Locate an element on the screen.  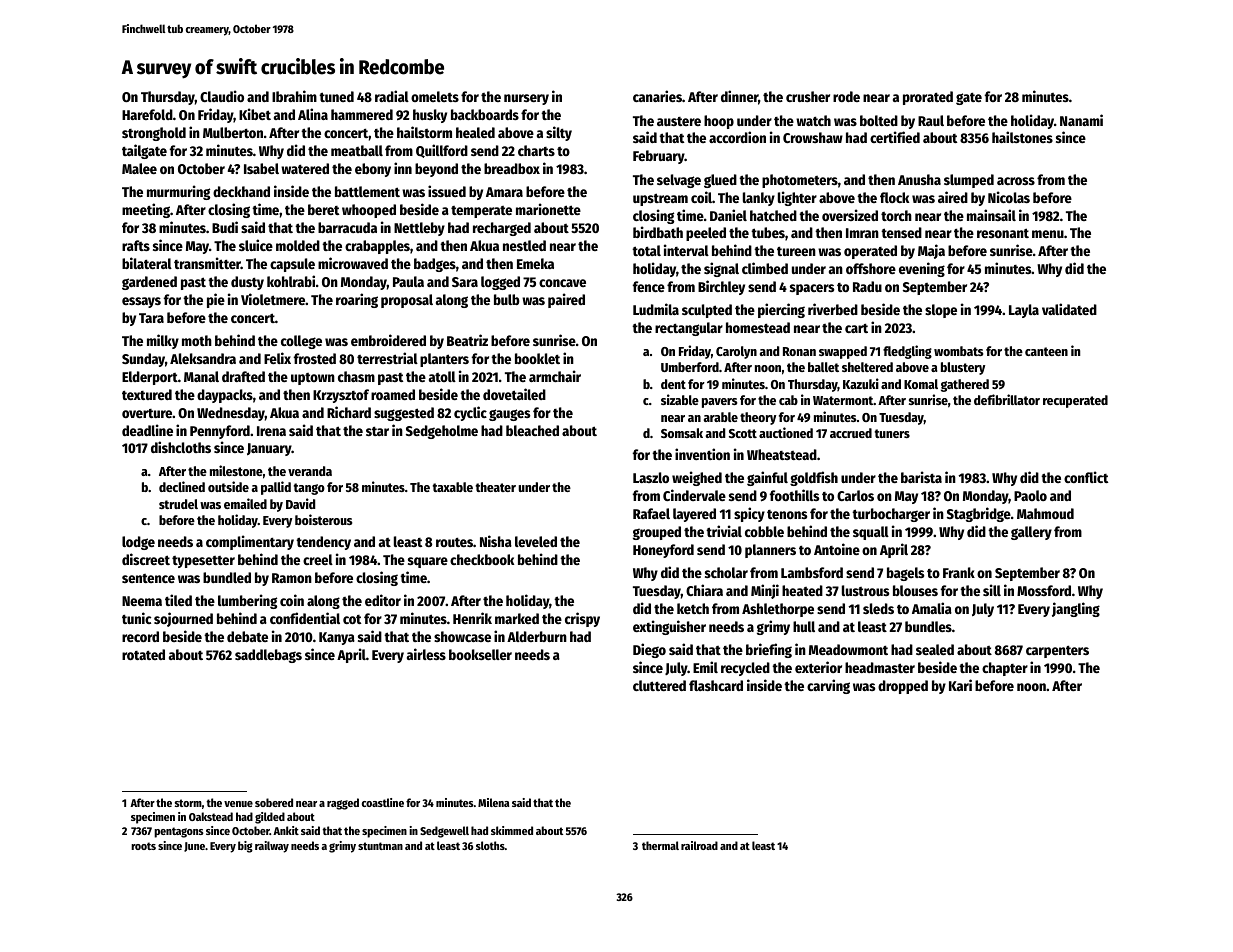
nursery is located at coordinates (526, 99).
